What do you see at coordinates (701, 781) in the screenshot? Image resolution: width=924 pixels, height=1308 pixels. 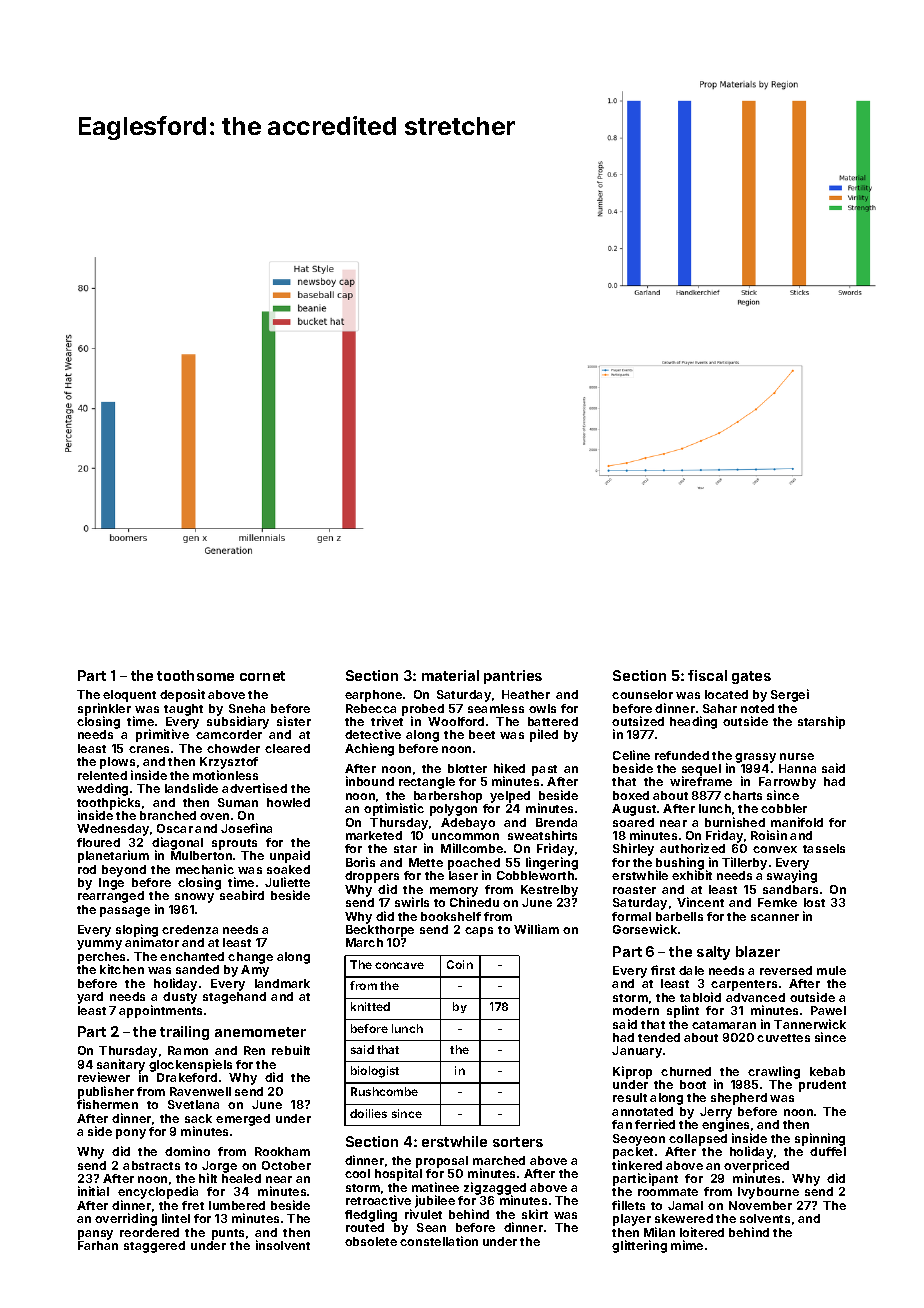 I see `wireframe` at bounding box center [701, 781].
